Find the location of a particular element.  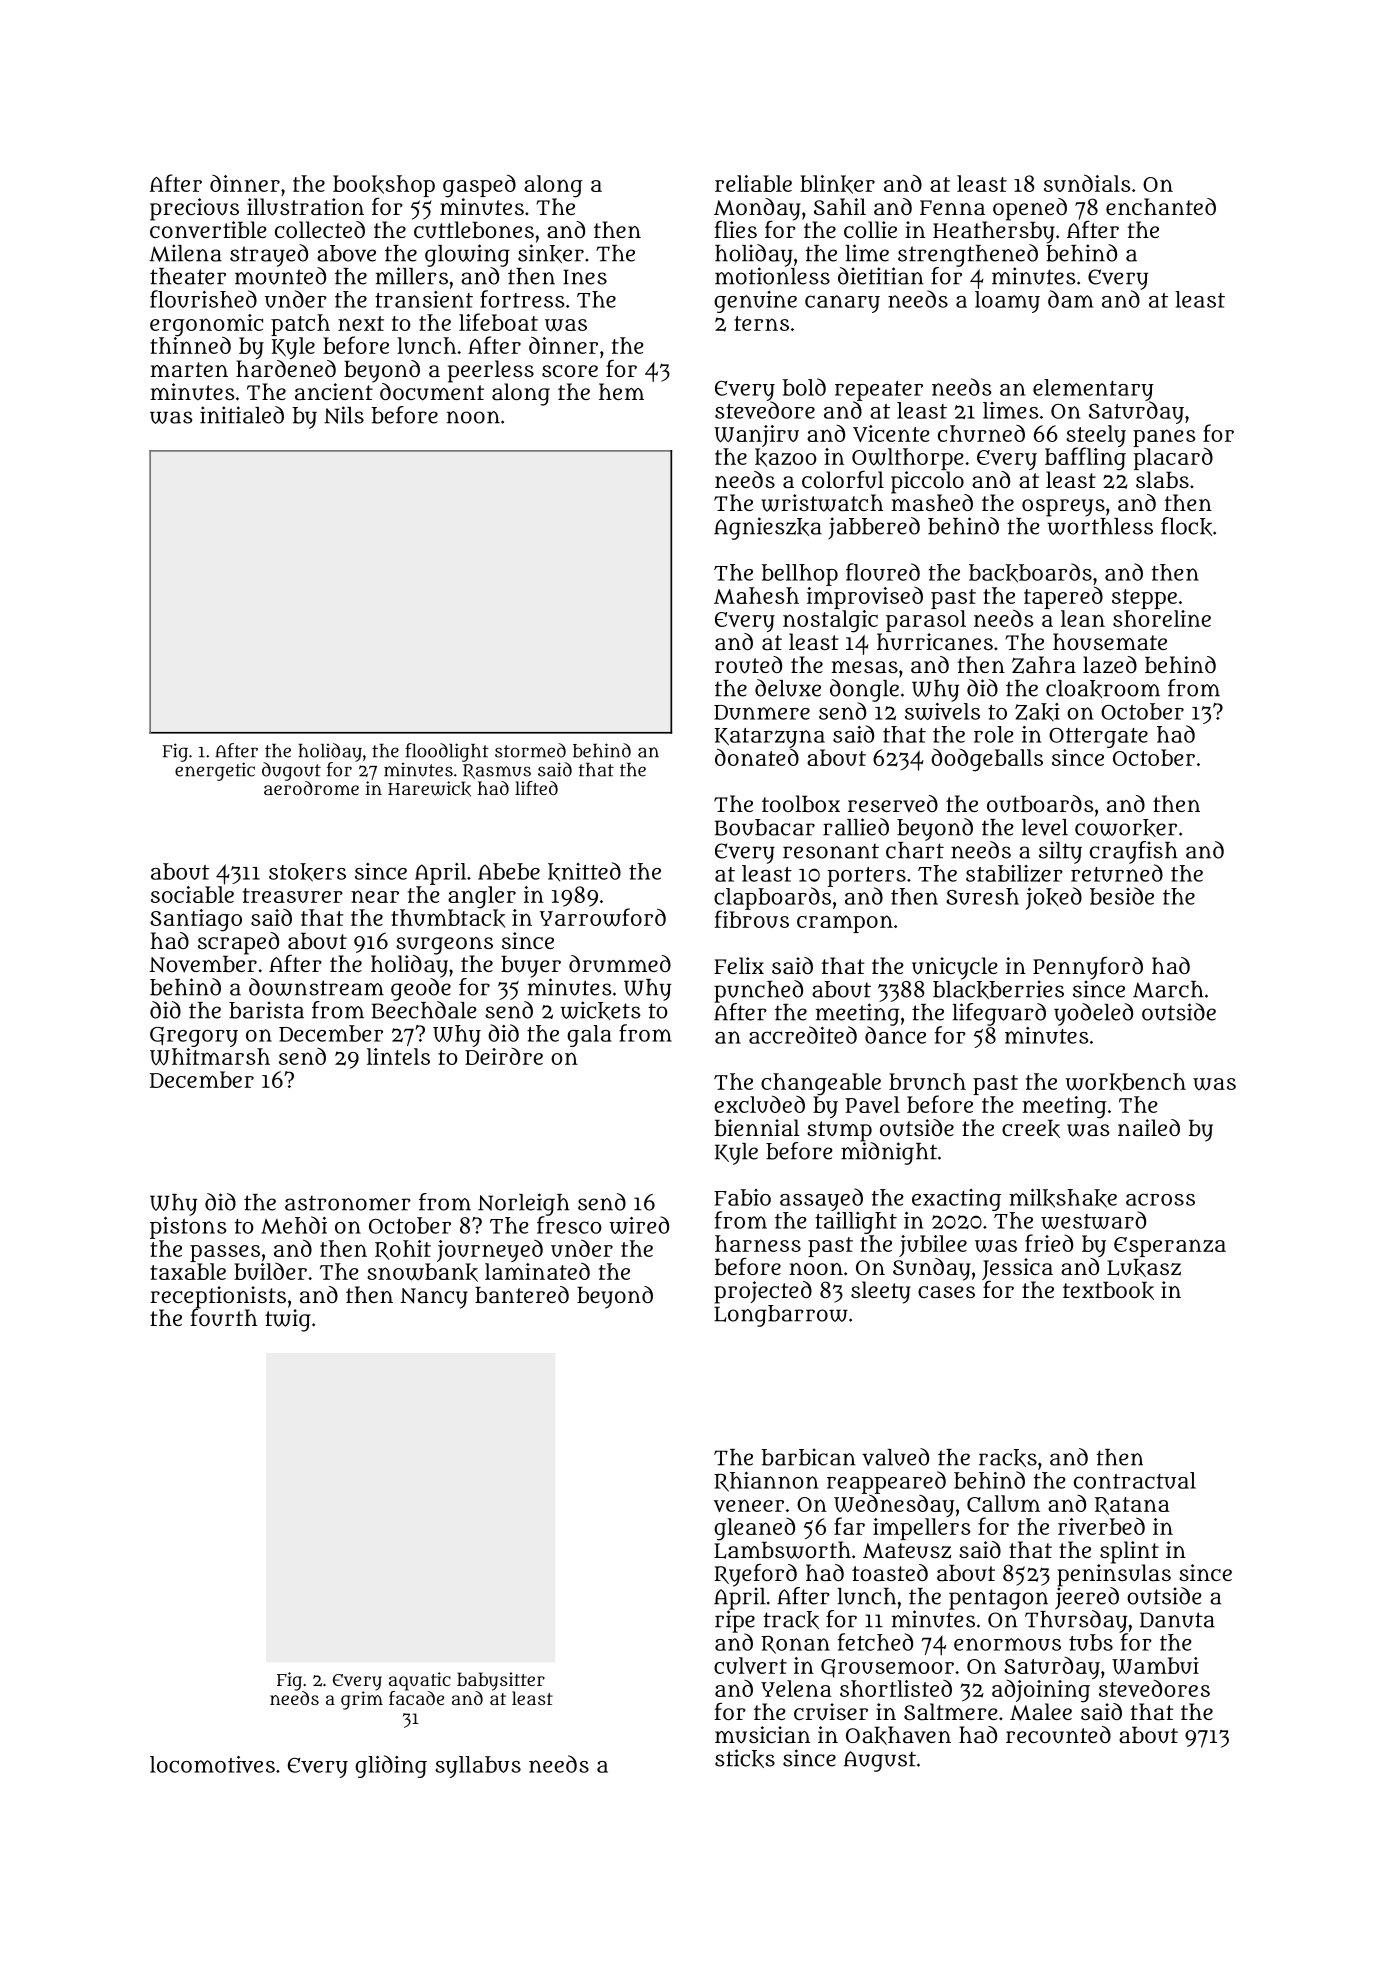

flies is located at coordinates (735, 229).
